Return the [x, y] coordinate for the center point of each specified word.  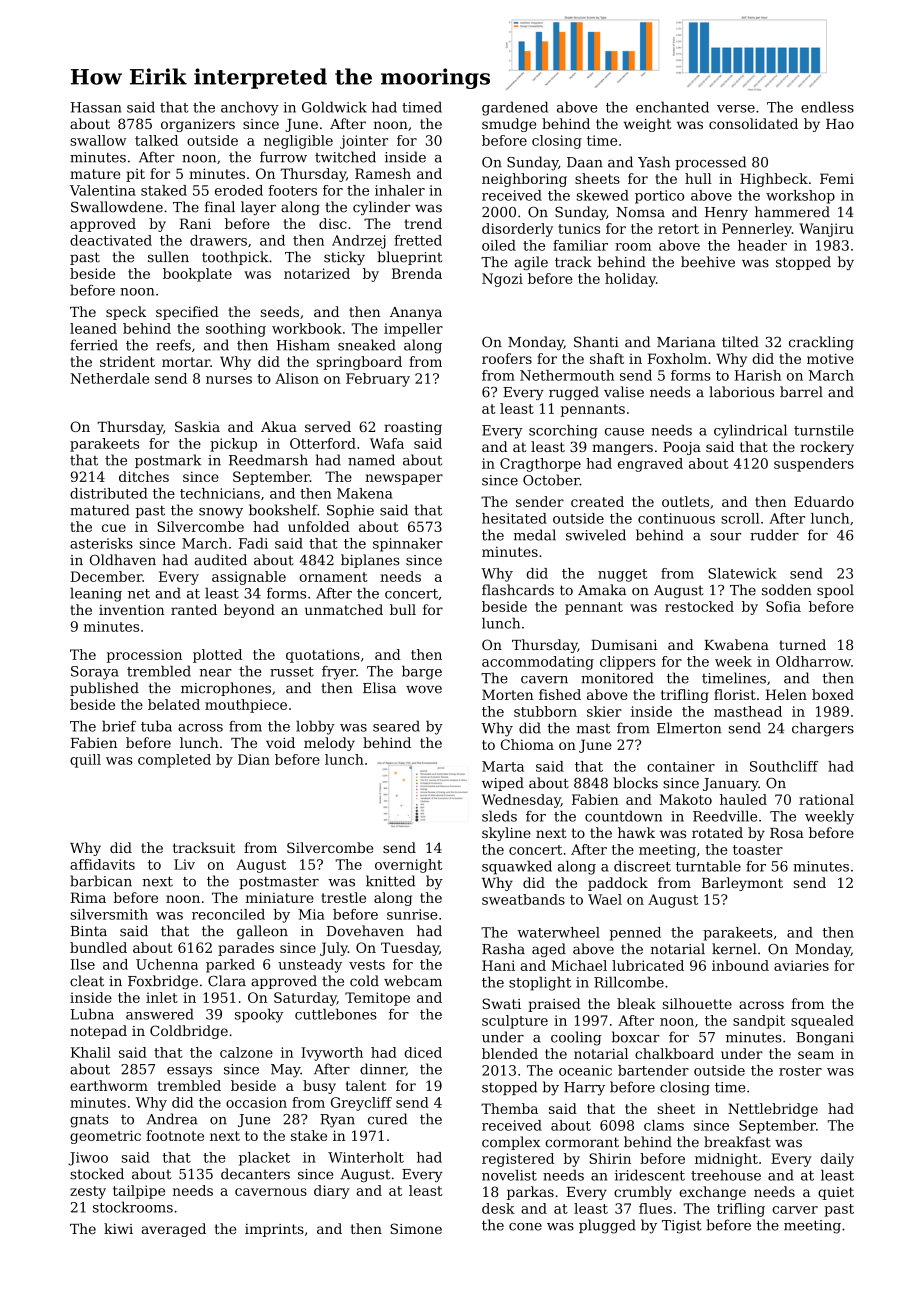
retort [678, 229]
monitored [617, 678]
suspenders [814, 465]
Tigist [682, 1227]
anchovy [250, 108]
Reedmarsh [268, 460]
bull [403, 609]
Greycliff [361, 1104]
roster [800, 1071]
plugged [607, 1226]
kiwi [118, 1228]
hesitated [514, 518]
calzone [246, 1052]
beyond [249, 611]
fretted [418, 240]
